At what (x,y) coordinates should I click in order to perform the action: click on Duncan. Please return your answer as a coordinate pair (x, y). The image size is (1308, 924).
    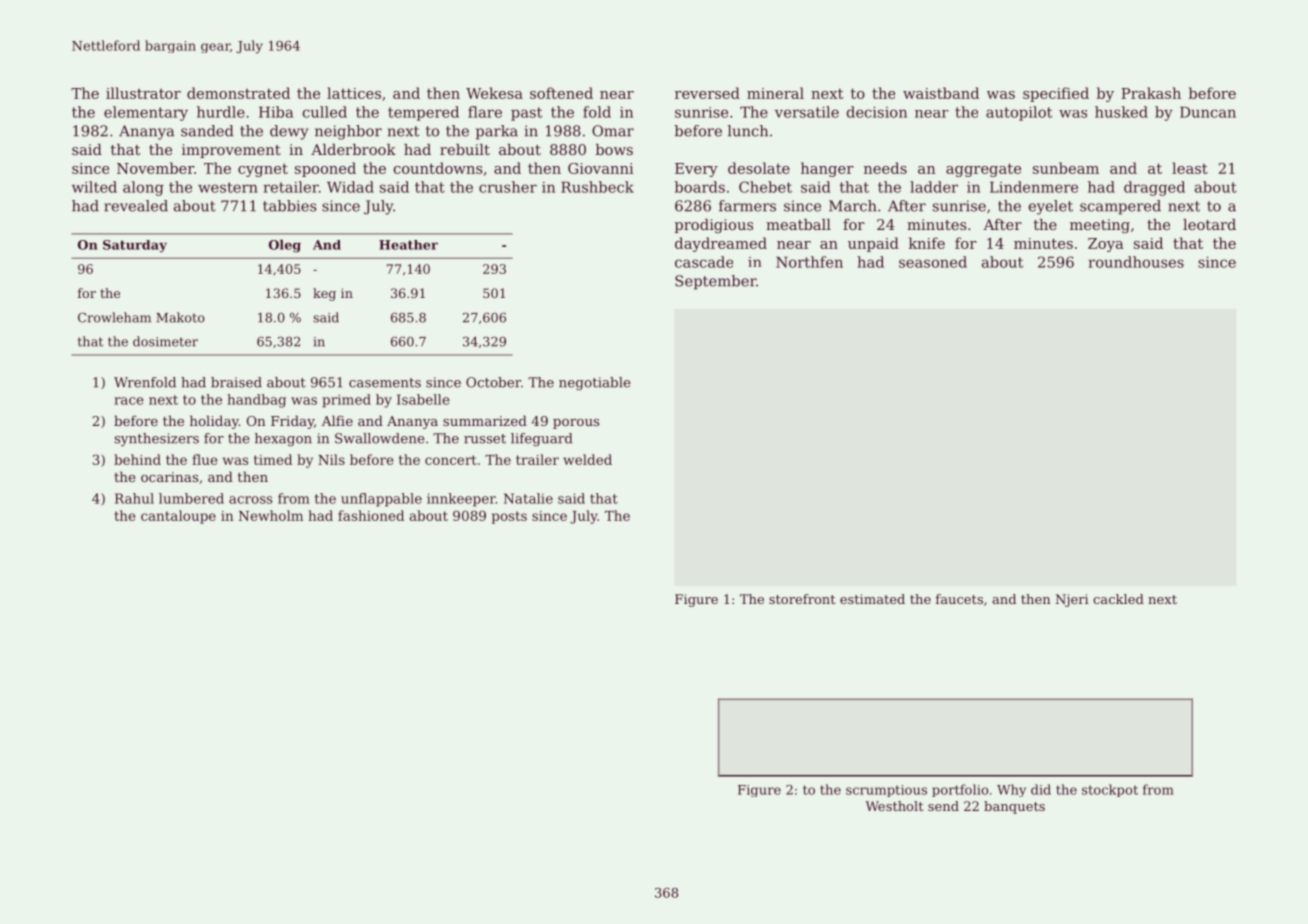
    Looking at the image, I should click on (1208, 112).
